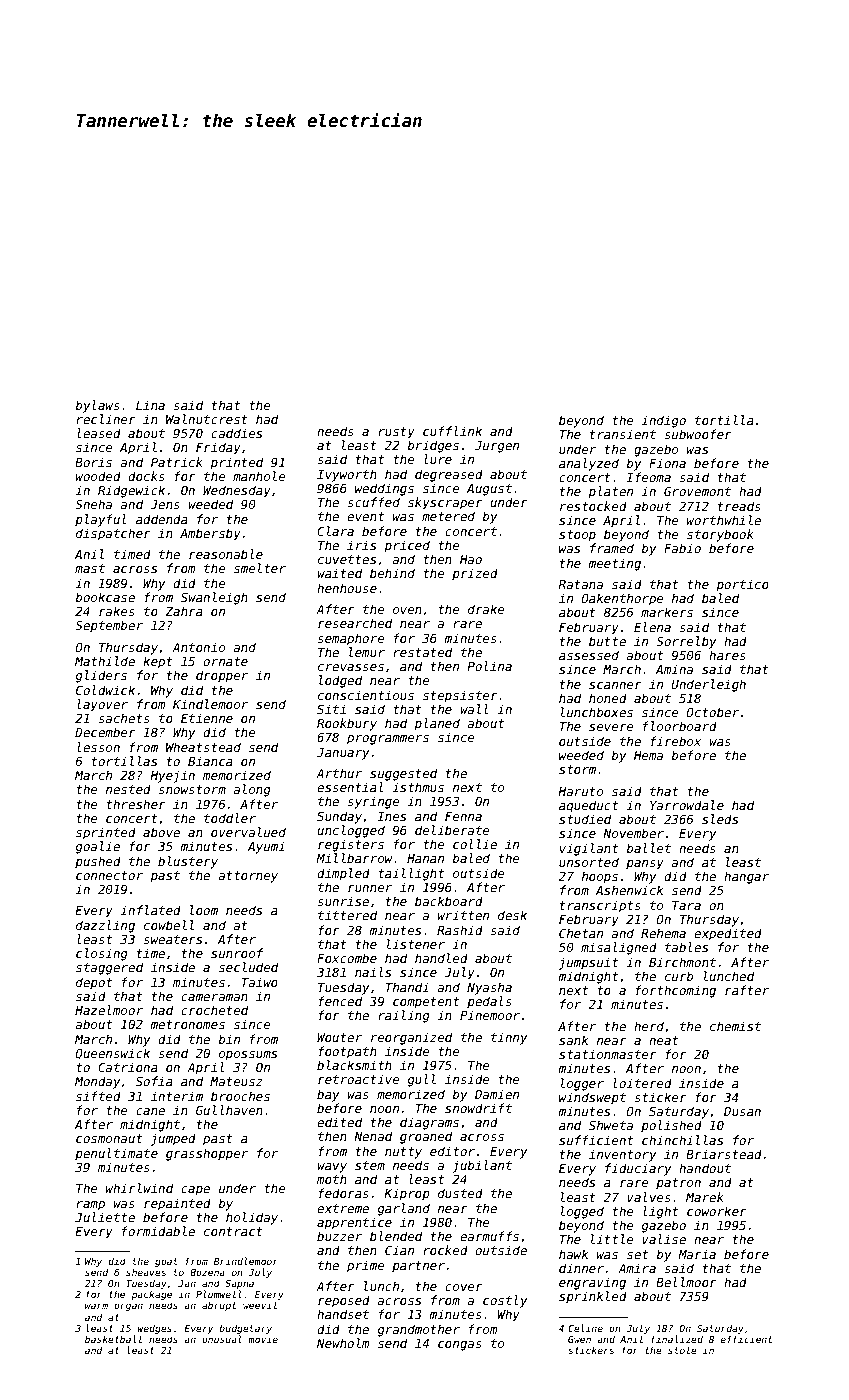  What do you see at coordinates (339, 817) in the image?
I see `Sunday` at bounding box center [339, 817].
